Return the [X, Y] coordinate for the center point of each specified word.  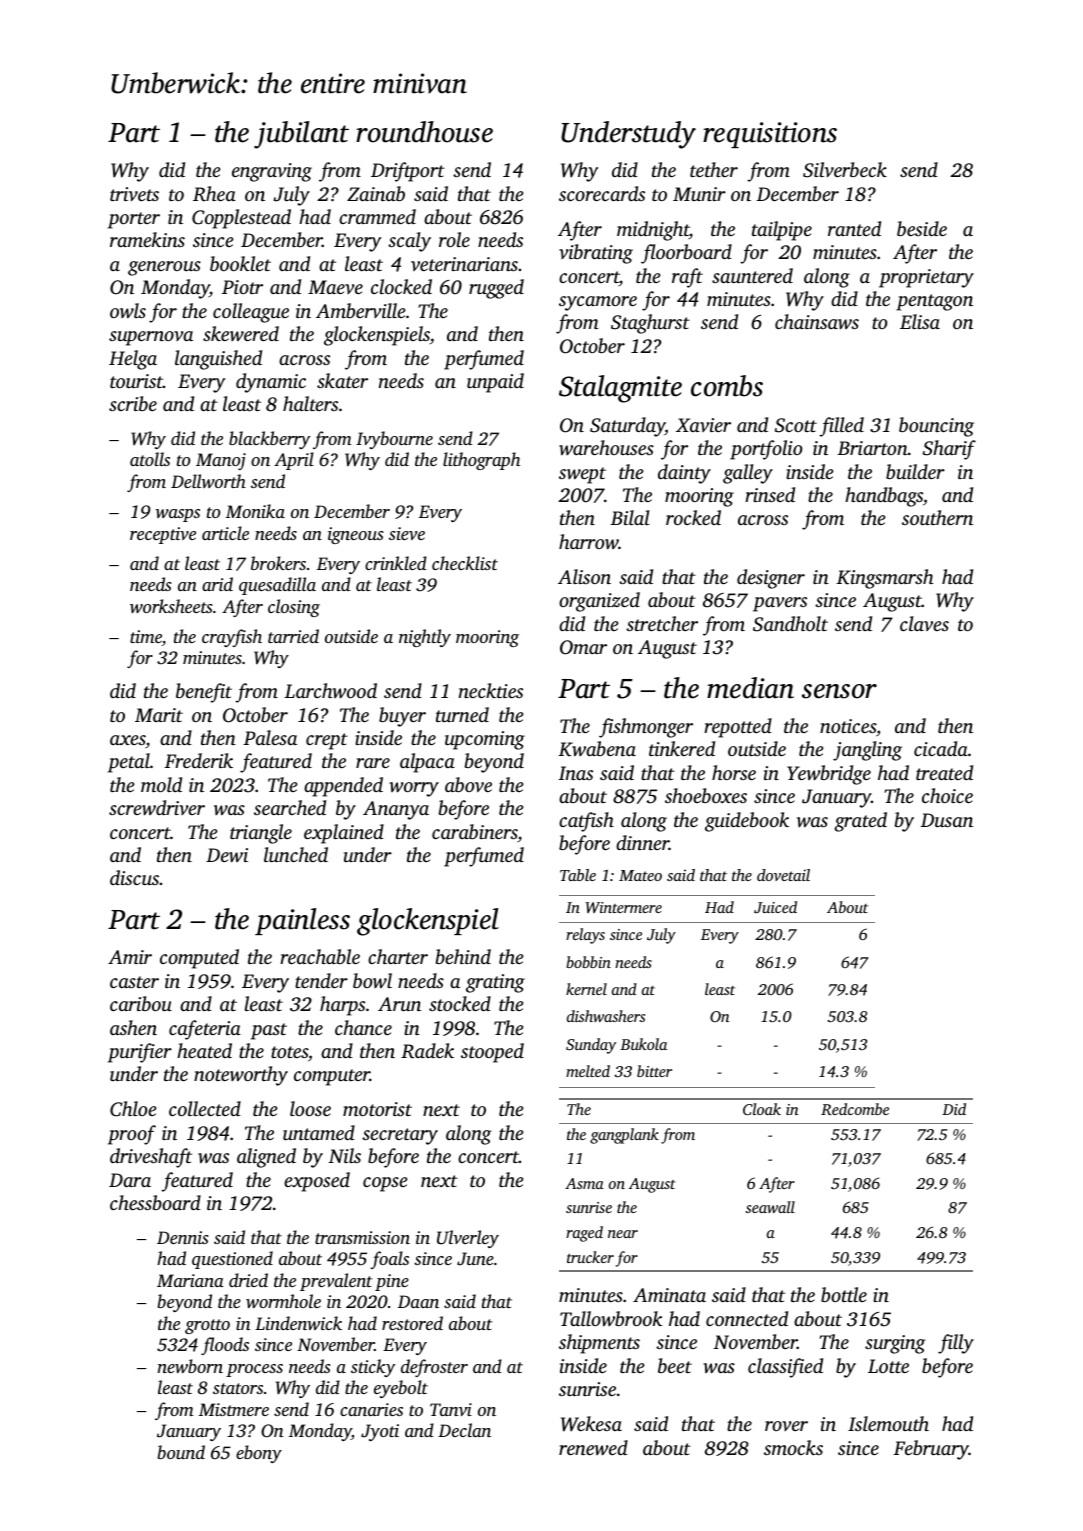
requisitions [770, 135]
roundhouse [424, 132]
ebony [259, 1454]
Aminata [669, 1295]
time [146, 638]
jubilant [301, 135]
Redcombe [855, 1109]
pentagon [934, 302]
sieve [407, 533]
